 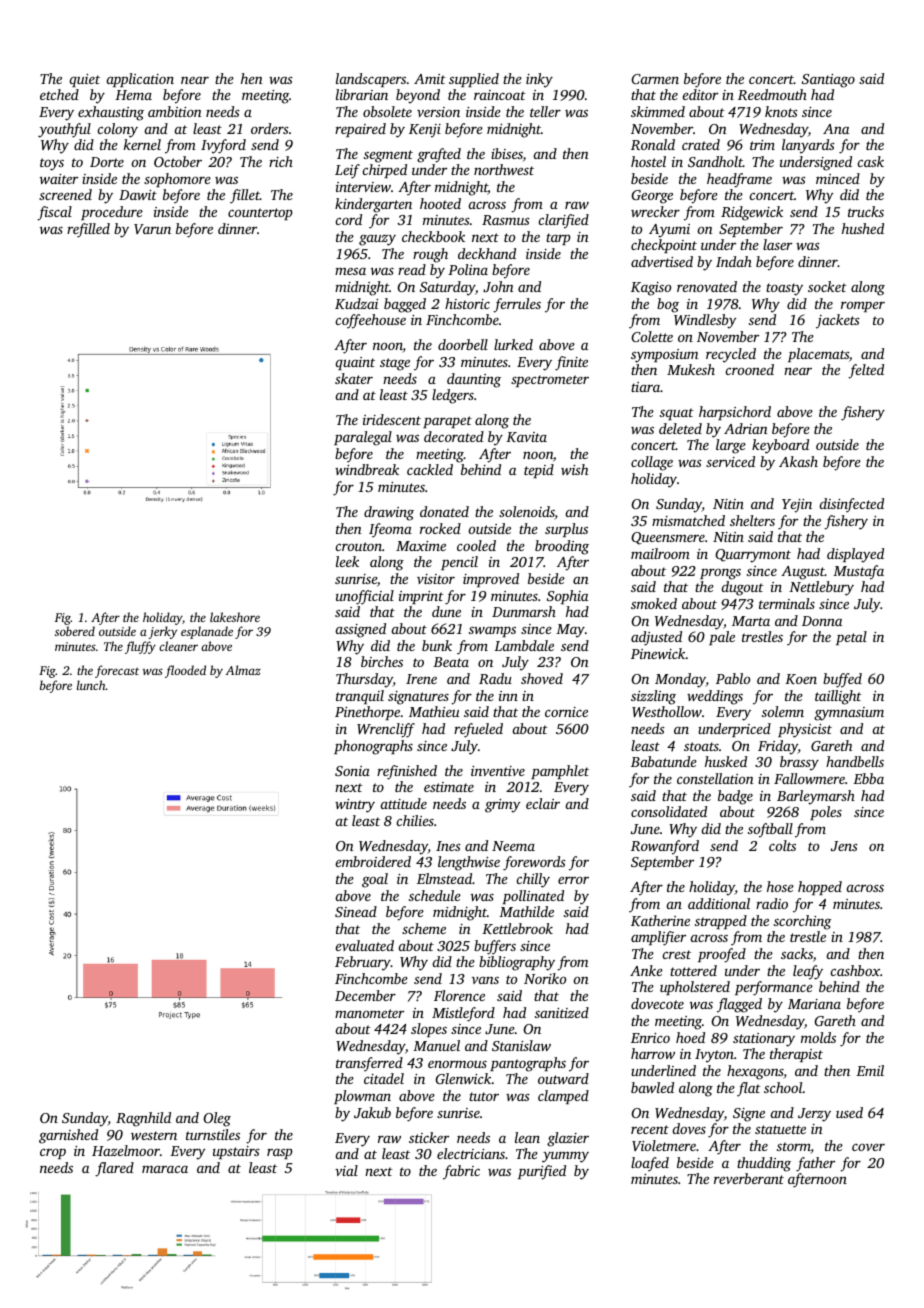 What do you see at coordinates (567, 597) in the document?
I see `Sophia` at bounding box center [567, 597].
